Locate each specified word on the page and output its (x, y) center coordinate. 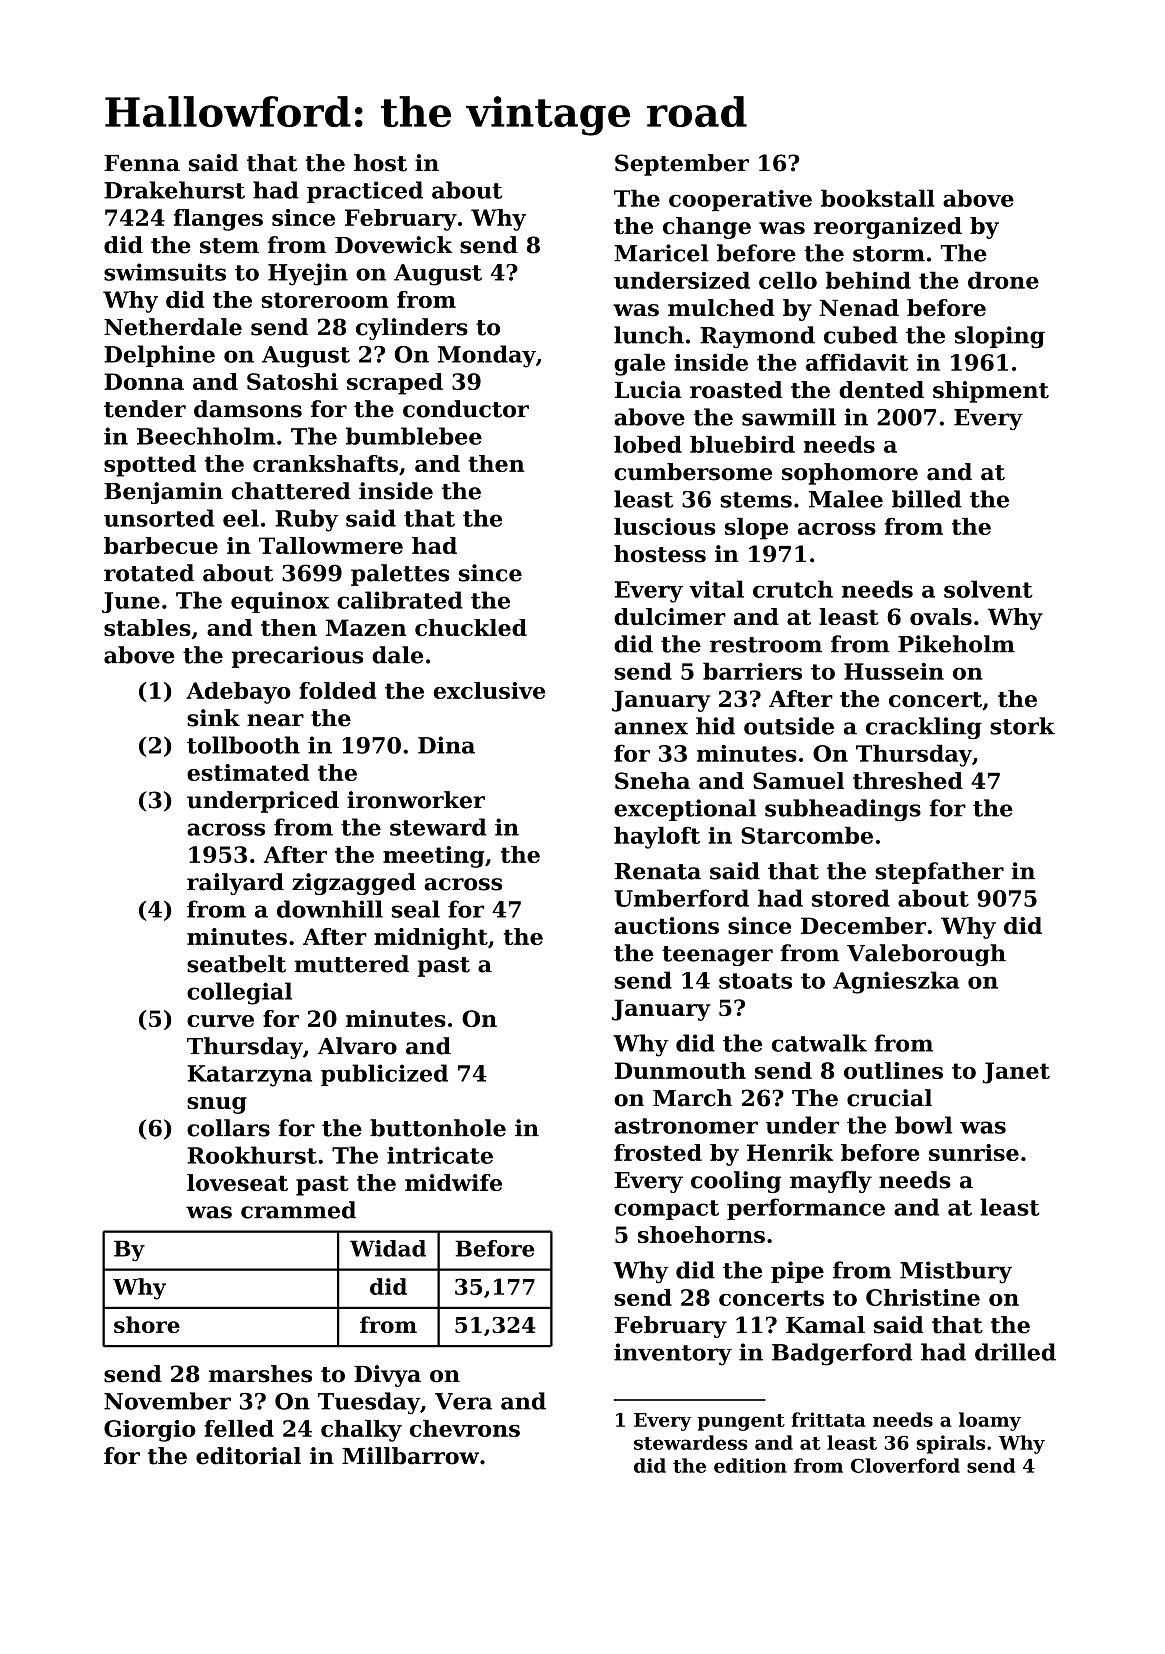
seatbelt (236, 964)
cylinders (412, 329)
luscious (664, 526)
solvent (988, 589)
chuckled (471, 627)
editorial (248, 1456)
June (131, 602)
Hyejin (308, 274)
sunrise (974, 1152)
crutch (793, 589)
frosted (658, 1152)
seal (415, 909)
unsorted (159, 518)
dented (881, 390)
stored (851, 898)
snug (217, 1105)
